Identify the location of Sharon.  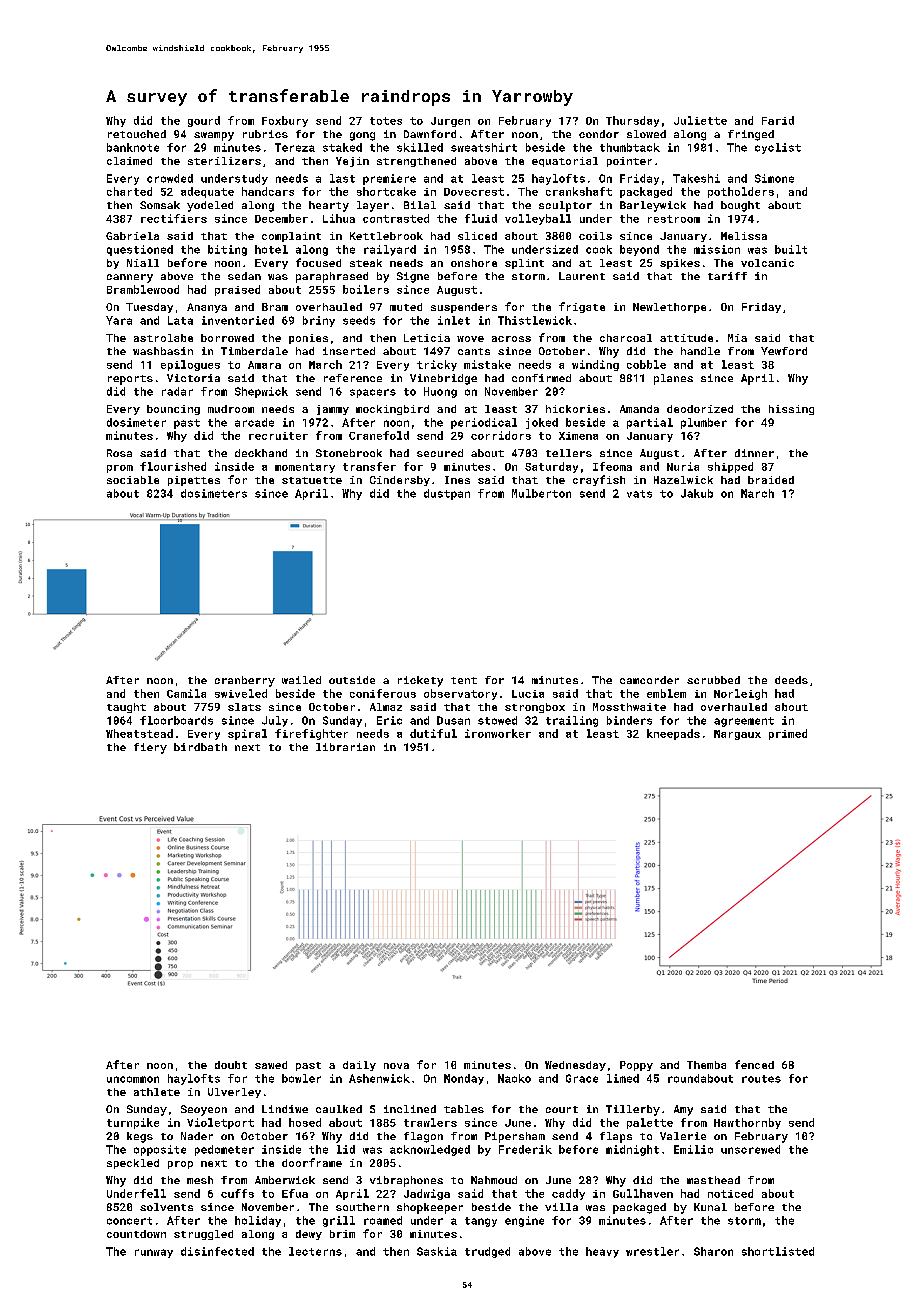
(713, 1251).
